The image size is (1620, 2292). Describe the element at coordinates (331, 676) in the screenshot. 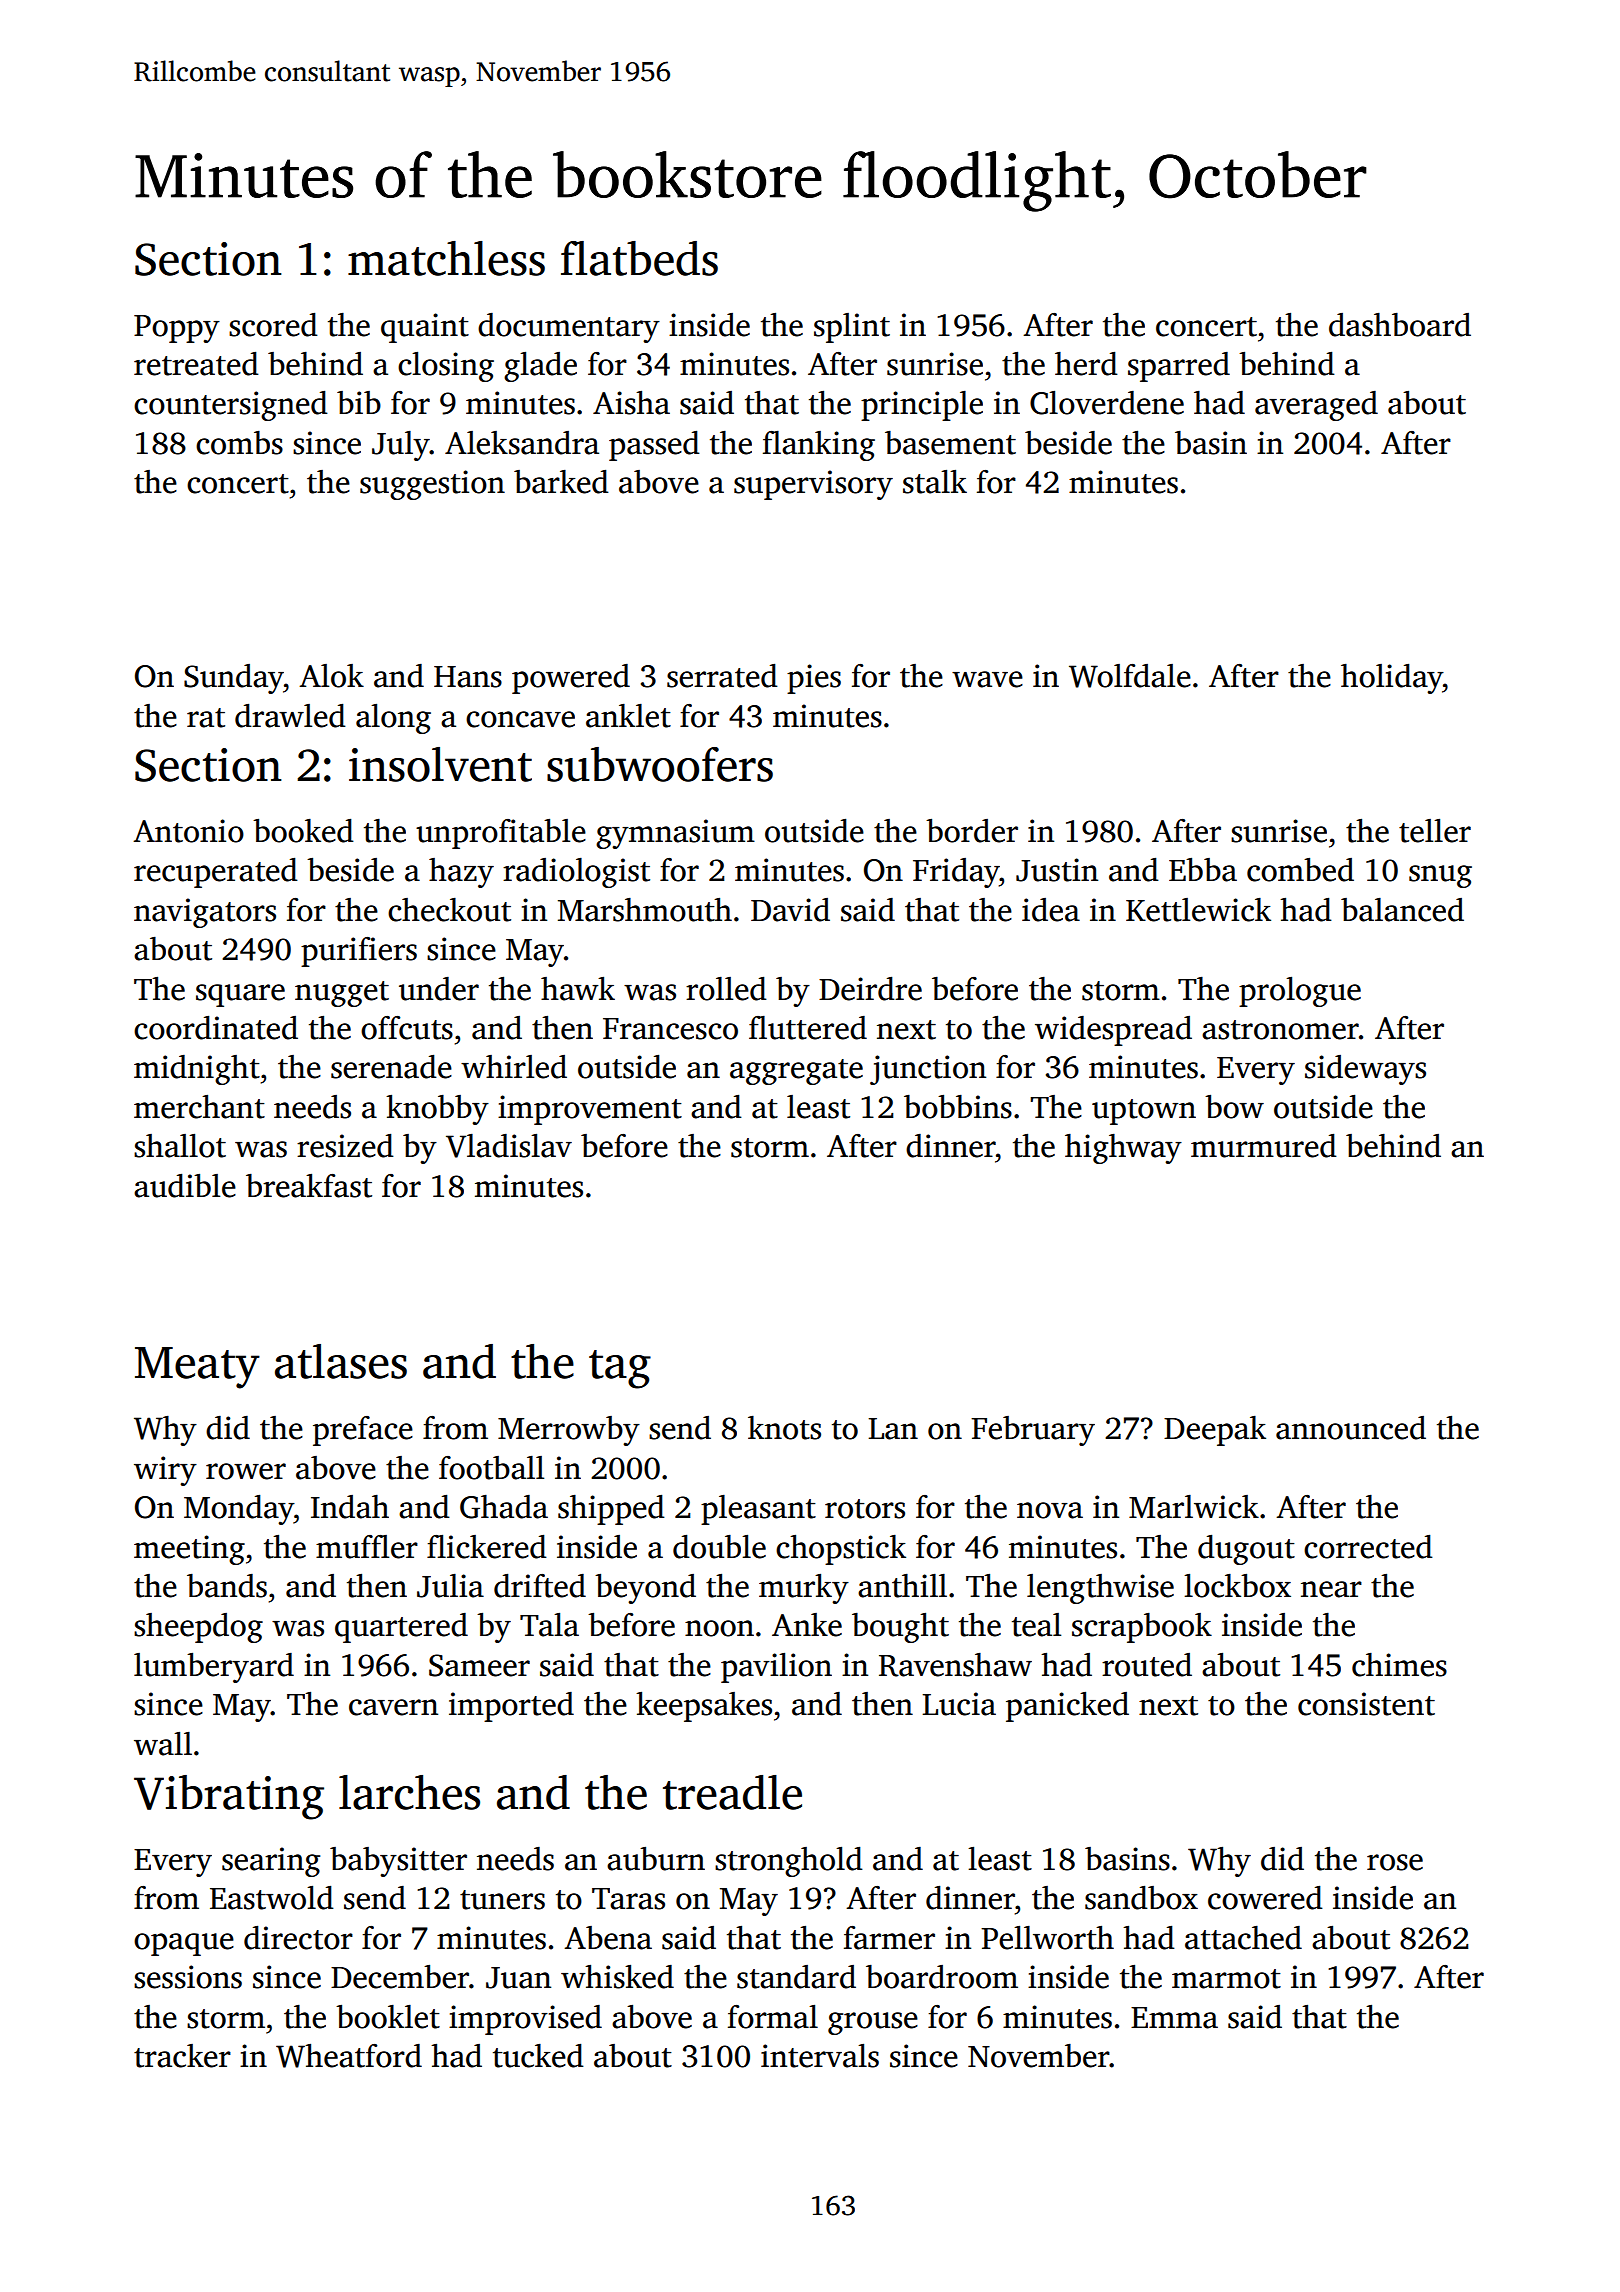

I see `Alok` at that location.
